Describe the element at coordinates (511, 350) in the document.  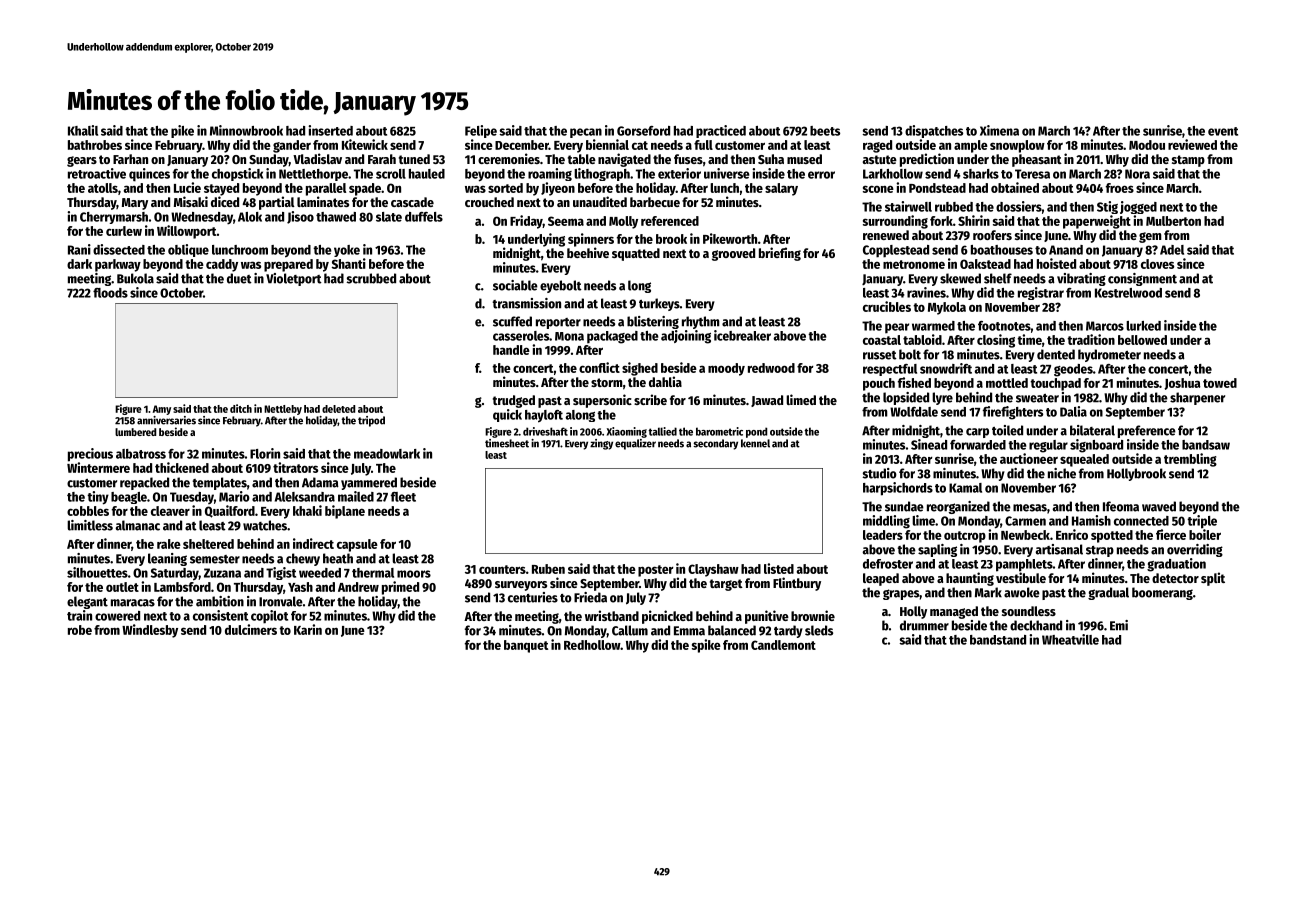
I see `handle` at that location.
